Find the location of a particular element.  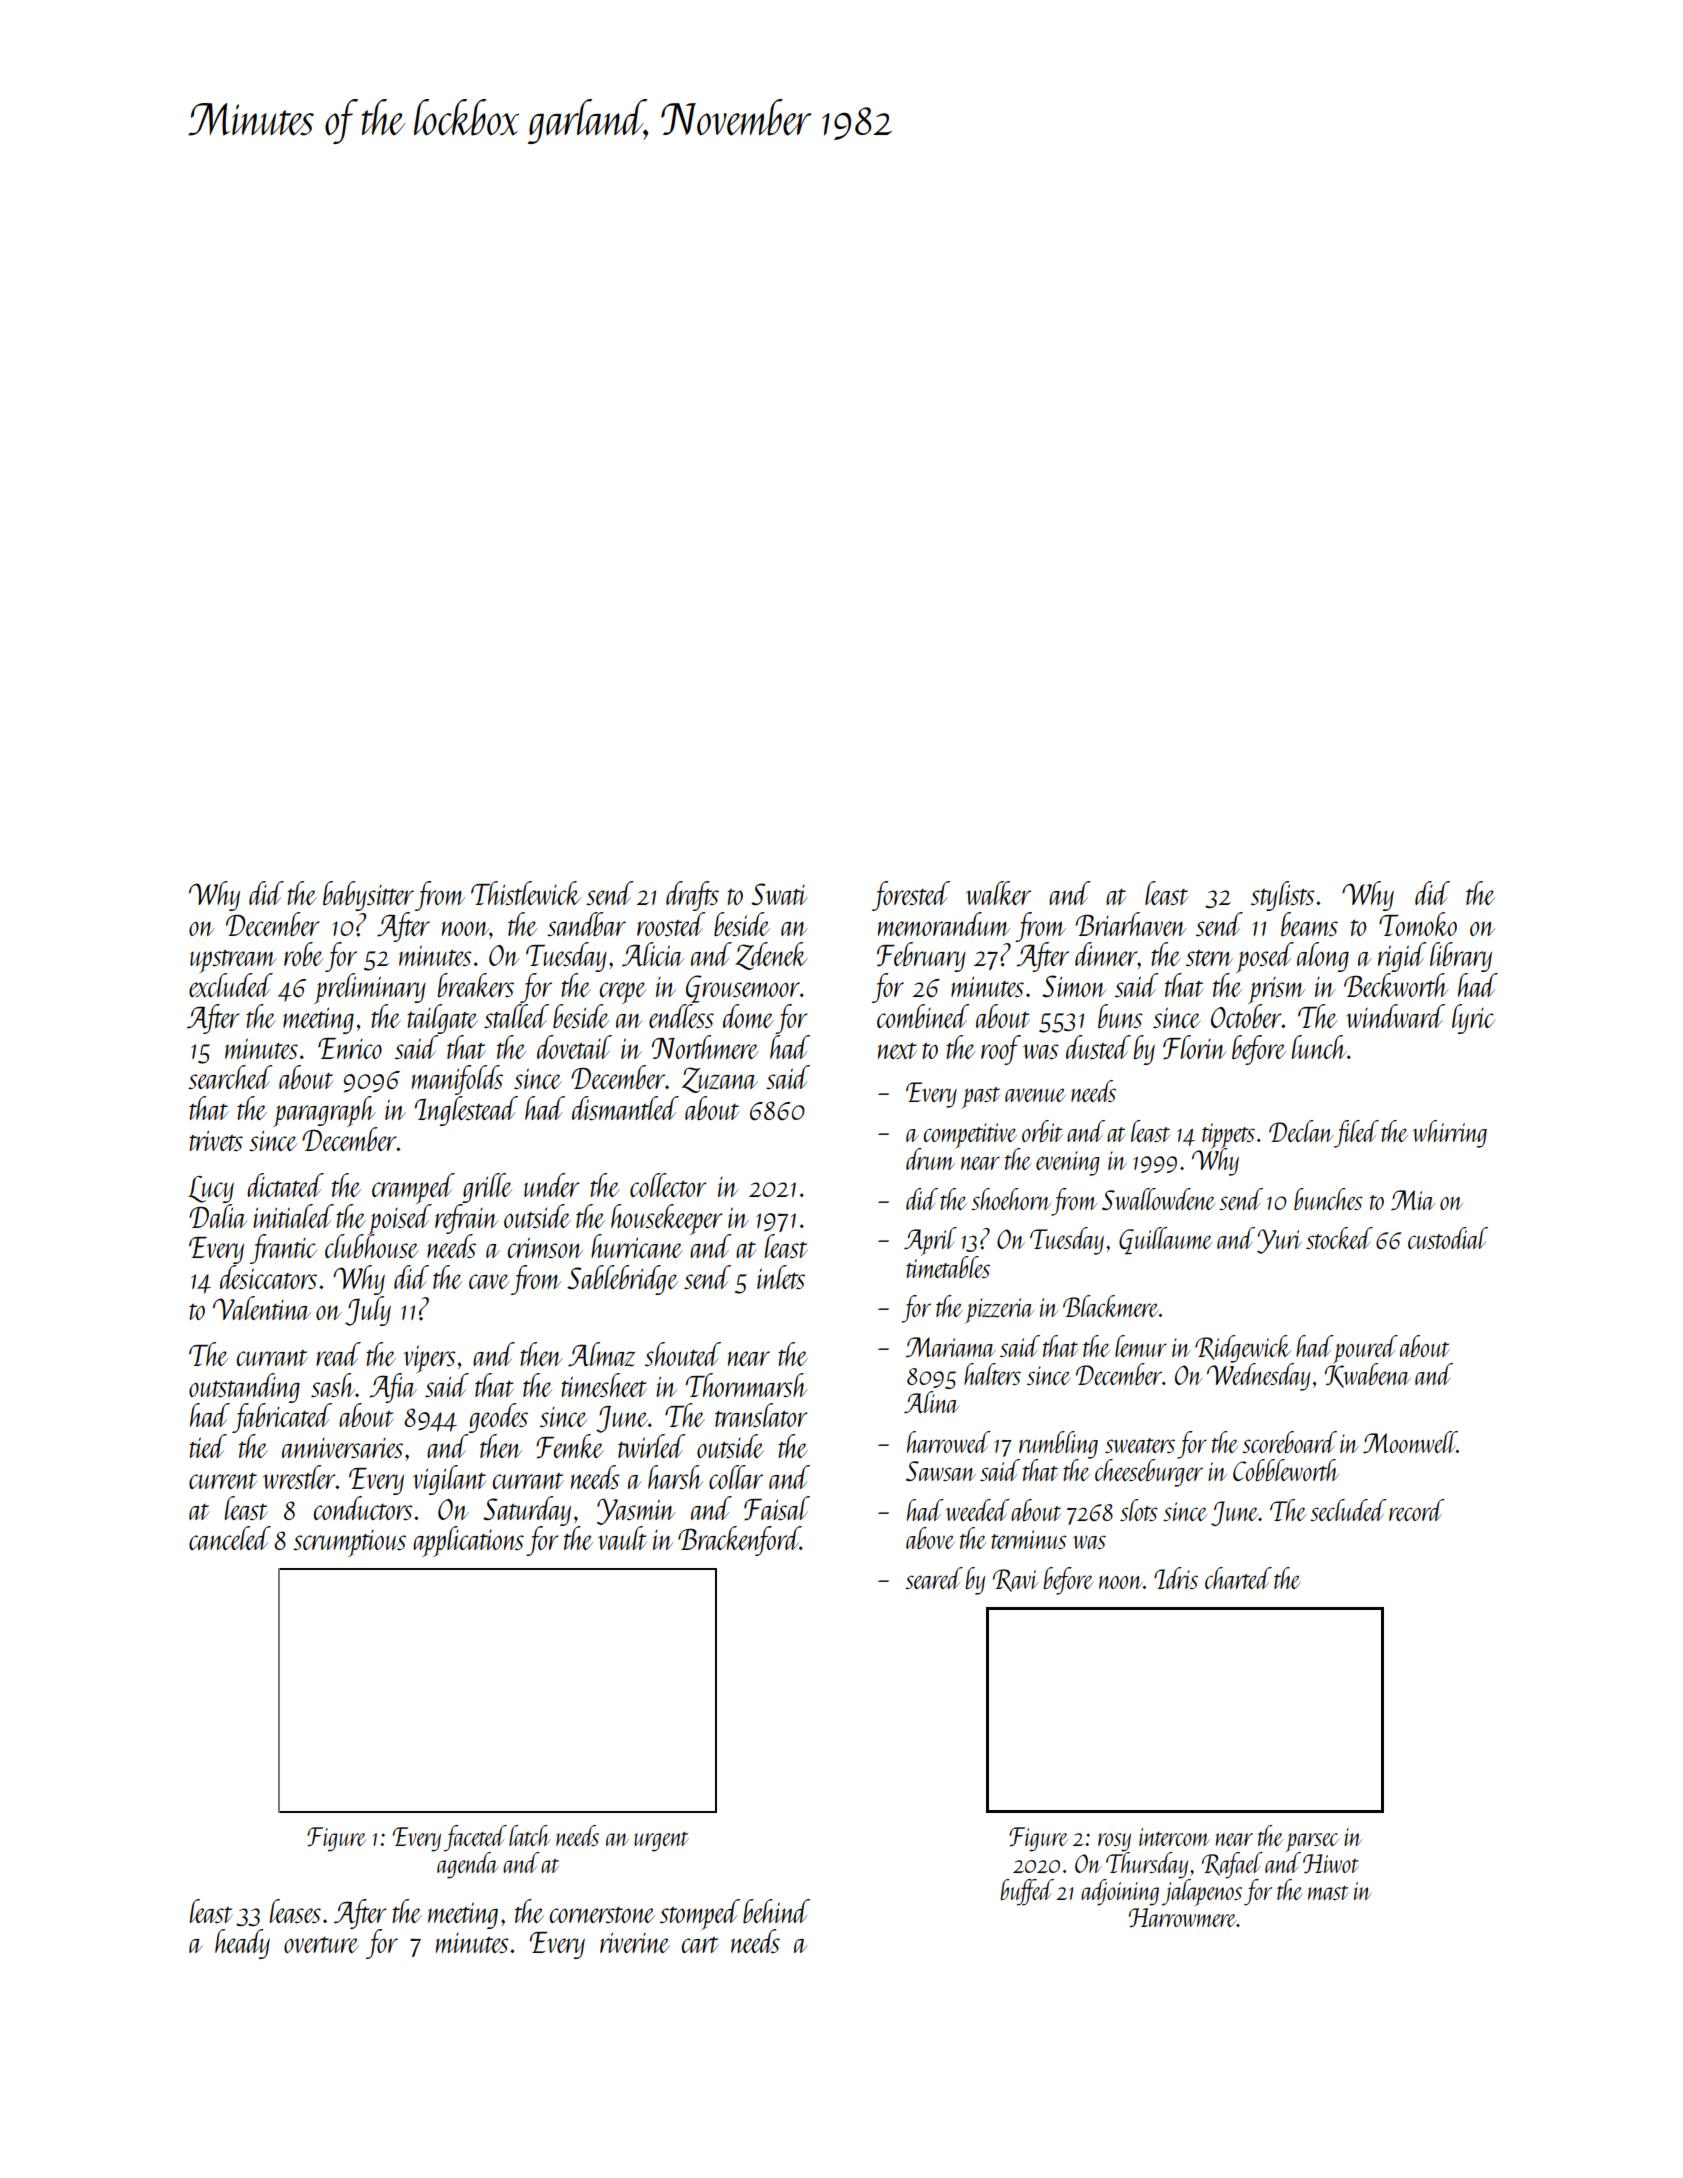

preliminary is located at coordinates (370, 988).
